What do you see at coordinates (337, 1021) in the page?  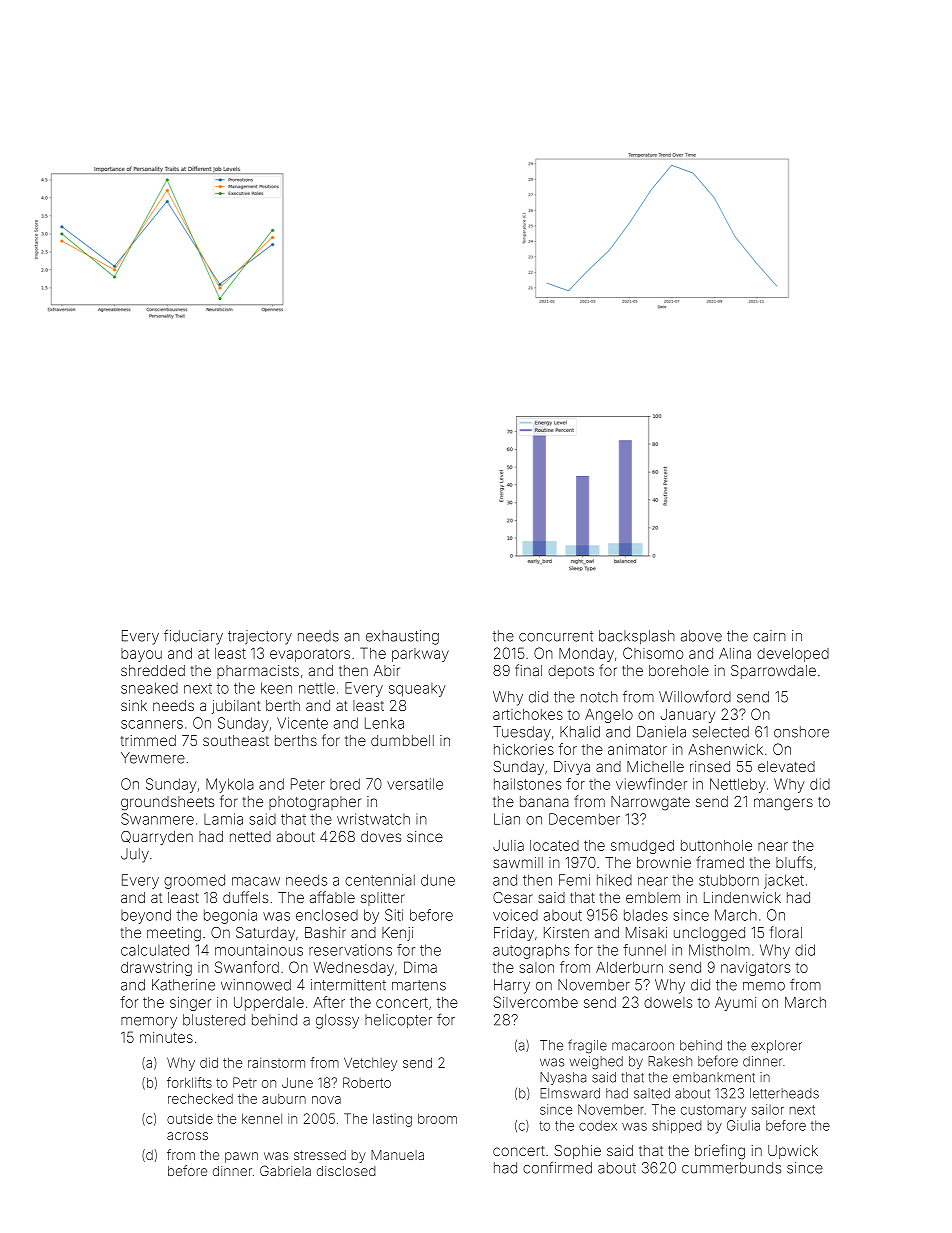 I see `glossy` at bounding box center [337, 1021].
